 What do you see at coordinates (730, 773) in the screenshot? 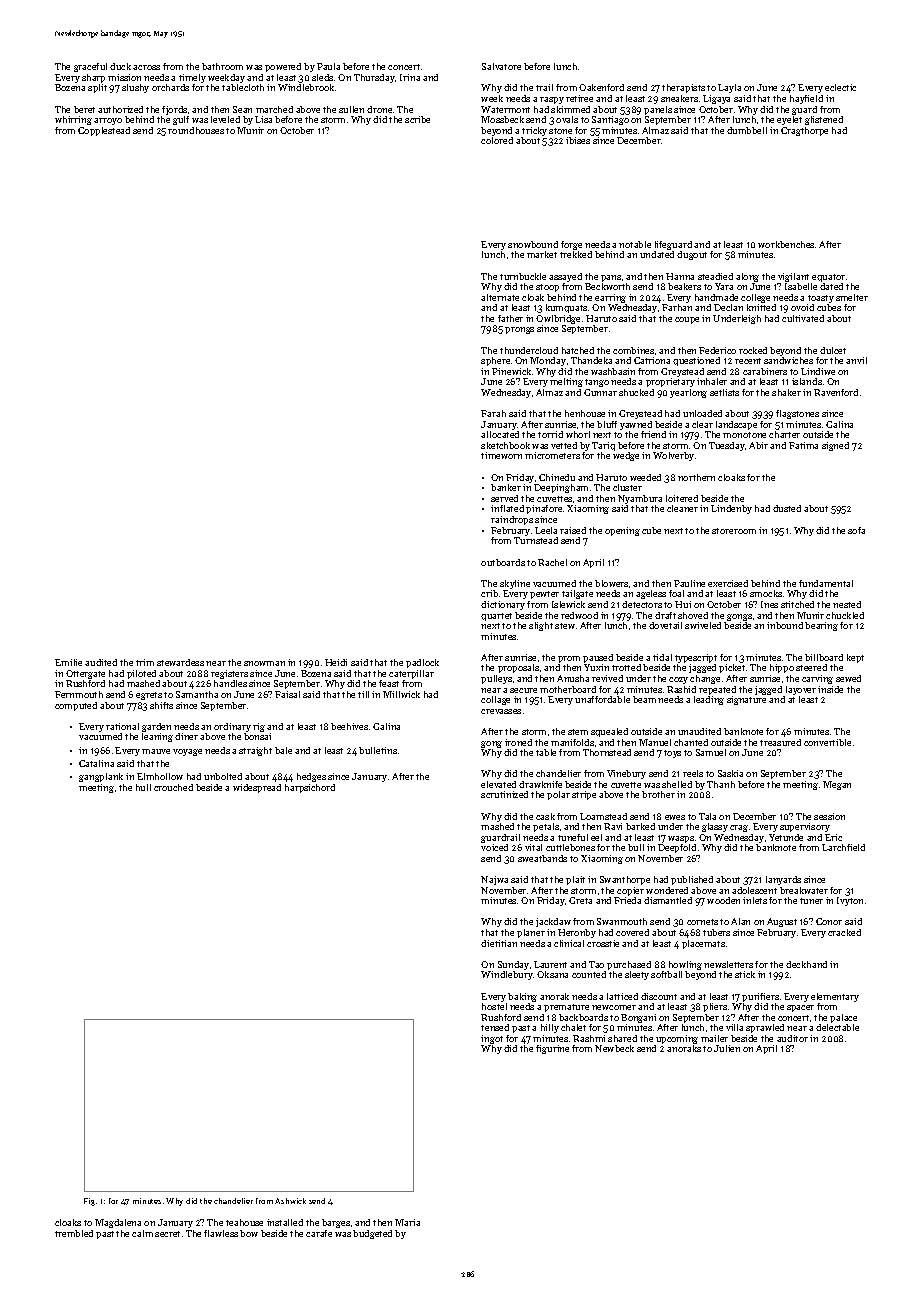
I see `Saskia` at bounding box center [730, 773].
